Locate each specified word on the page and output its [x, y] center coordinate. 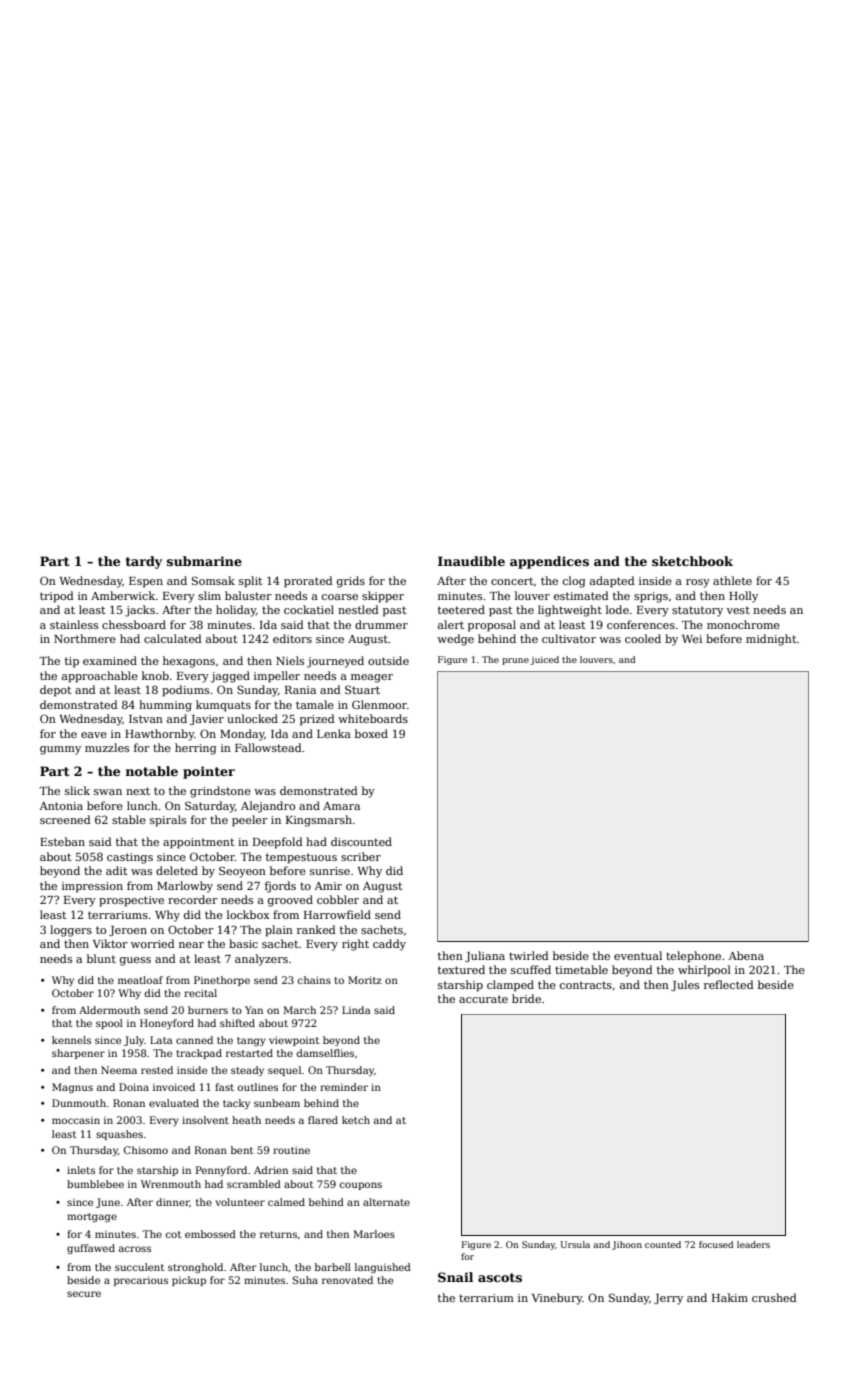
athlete [732, 580]
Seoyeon [242, 872]
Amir [328, 886]
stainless [74, 624]
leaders [753, 1244]
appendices [549, 562]
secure [84, 1294]
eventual [638, 955]
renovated [347, 1280]
